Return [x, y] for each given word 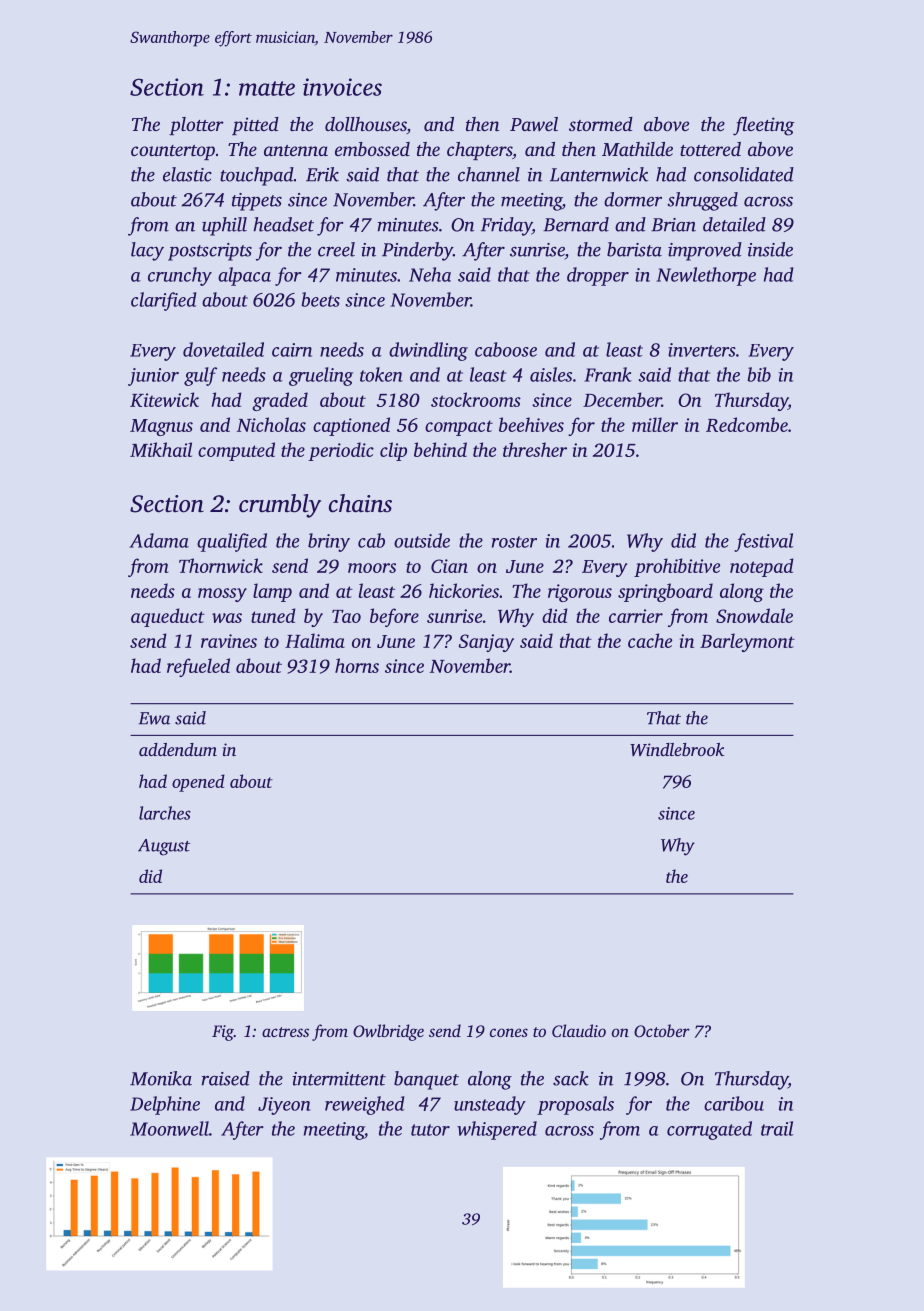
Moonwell [169, 1128]
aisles [551, 374]
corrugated [709, 1130]
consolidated [744, 174]
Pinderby [417, 251]
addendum [178, 749]
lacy [147, 251]
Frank [608, 374]
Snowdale [754, 615]
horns [357, 665]
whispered [497, 1130]
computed [236, 451]
